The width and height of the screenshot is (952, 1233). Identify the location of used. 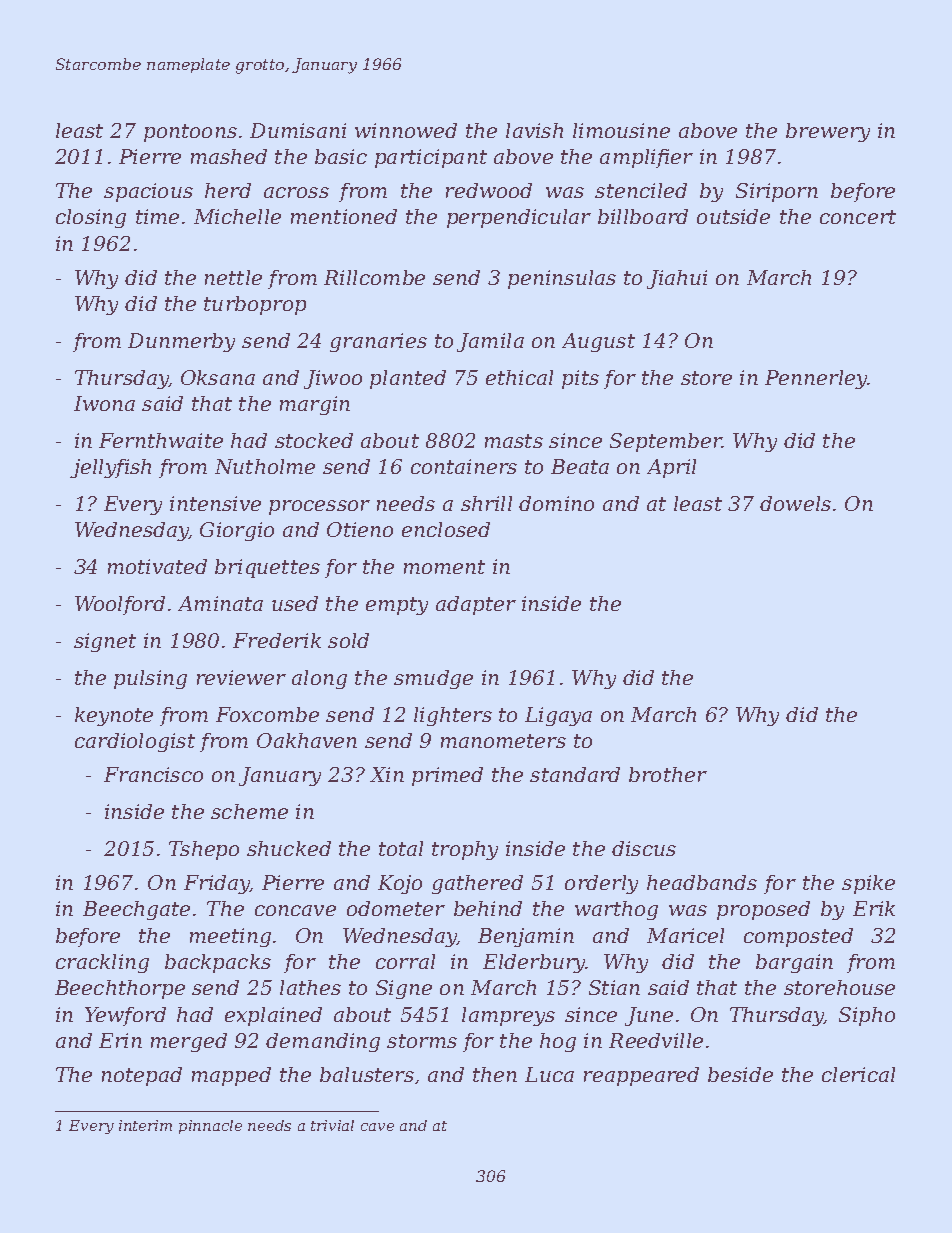
(295, 603).
